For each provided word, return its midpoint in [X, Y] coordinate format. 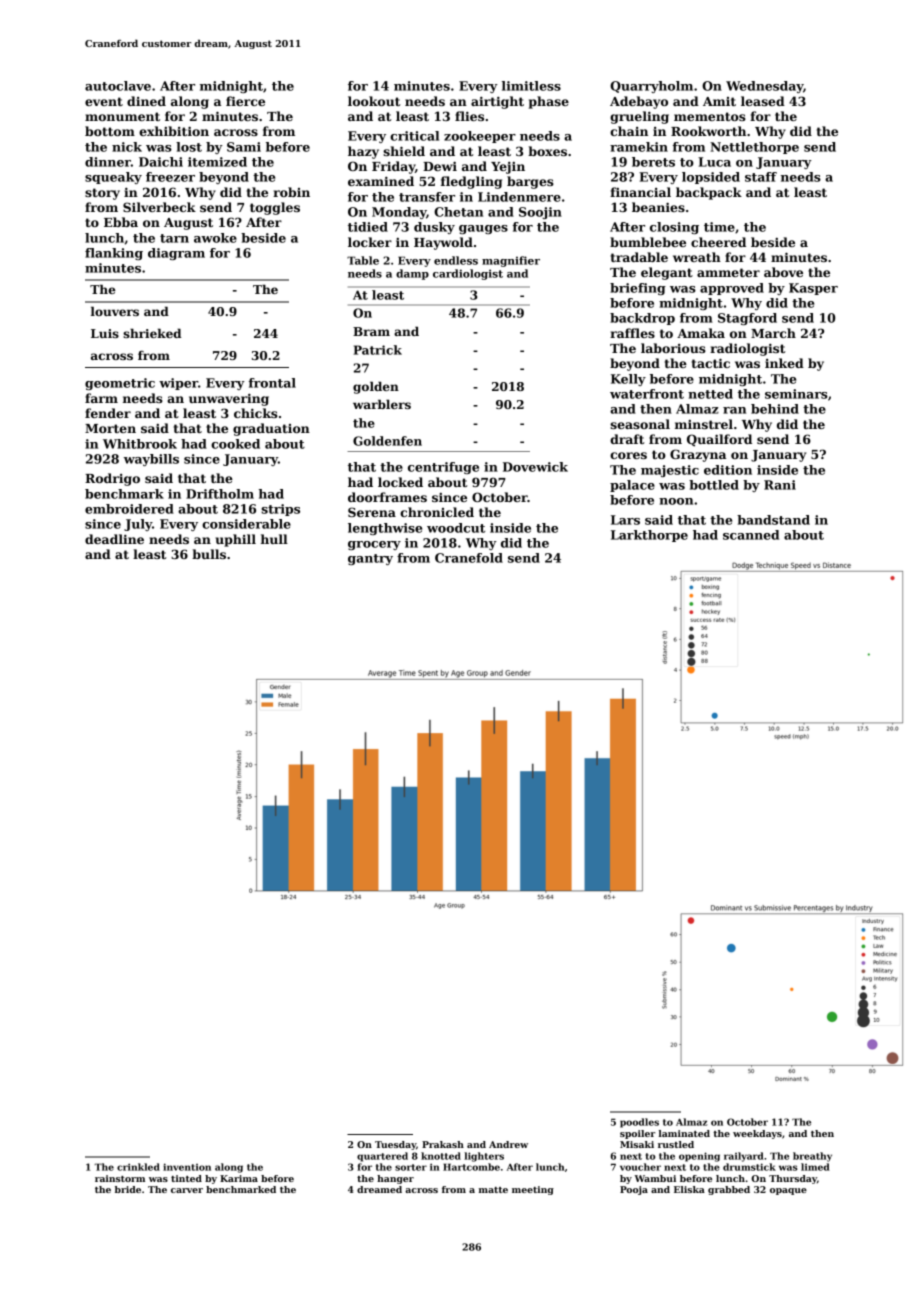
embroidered [129, 509]
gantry [370, 559]
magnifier [511, 261]
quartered [382, 1157]
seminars [796, 394]
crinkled [138, 1167]
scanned [751, 535]
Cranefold [469, 558]
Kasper [813, 289]
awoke [215, 238]
